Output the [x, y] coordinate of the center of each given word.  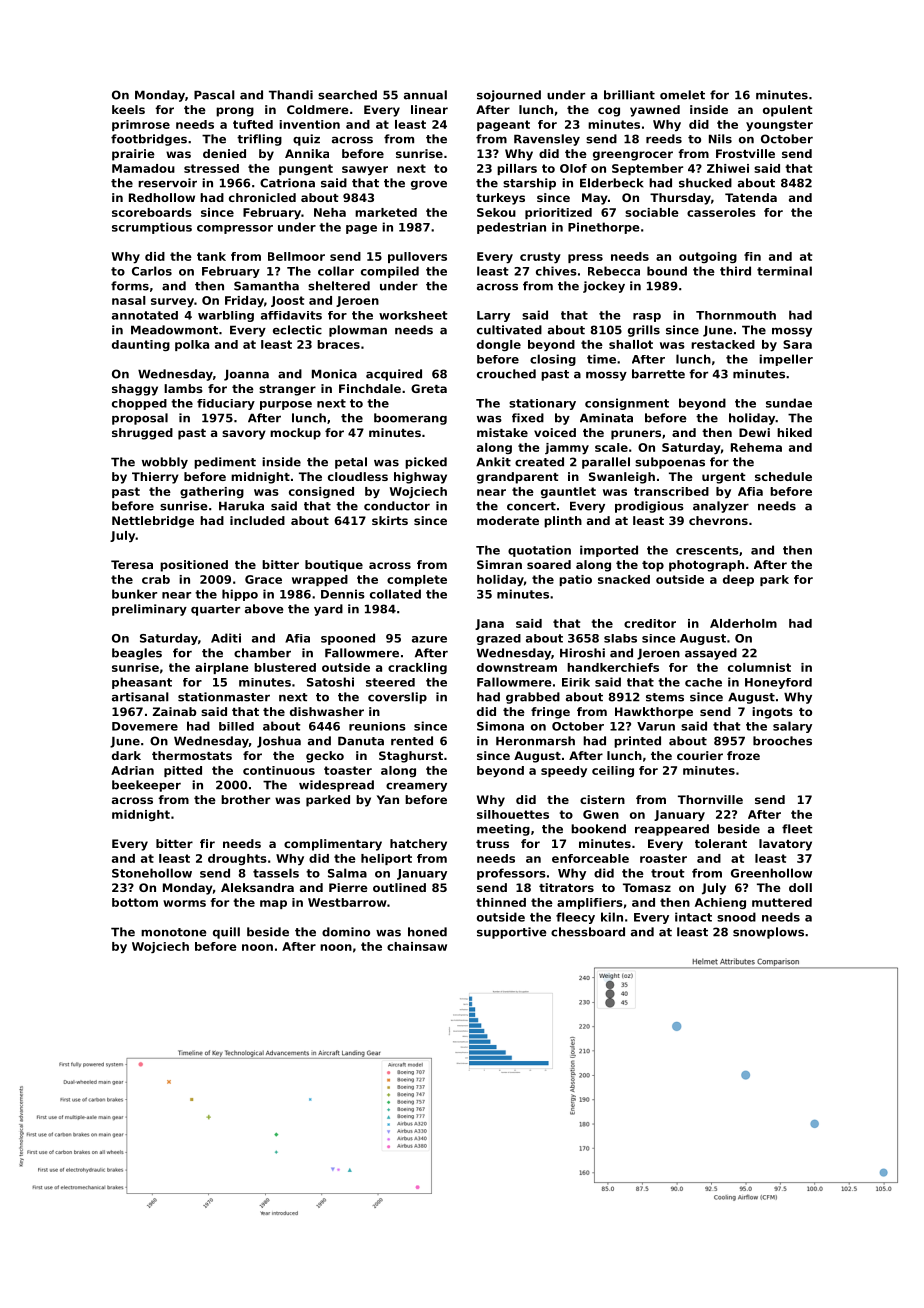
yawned [655, 111]
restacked [723, 344]
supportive [511, 933]
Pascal [214, 95]
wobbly [165, 463]
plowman [358, 331]
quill [226, 933]
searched [347, 95]
